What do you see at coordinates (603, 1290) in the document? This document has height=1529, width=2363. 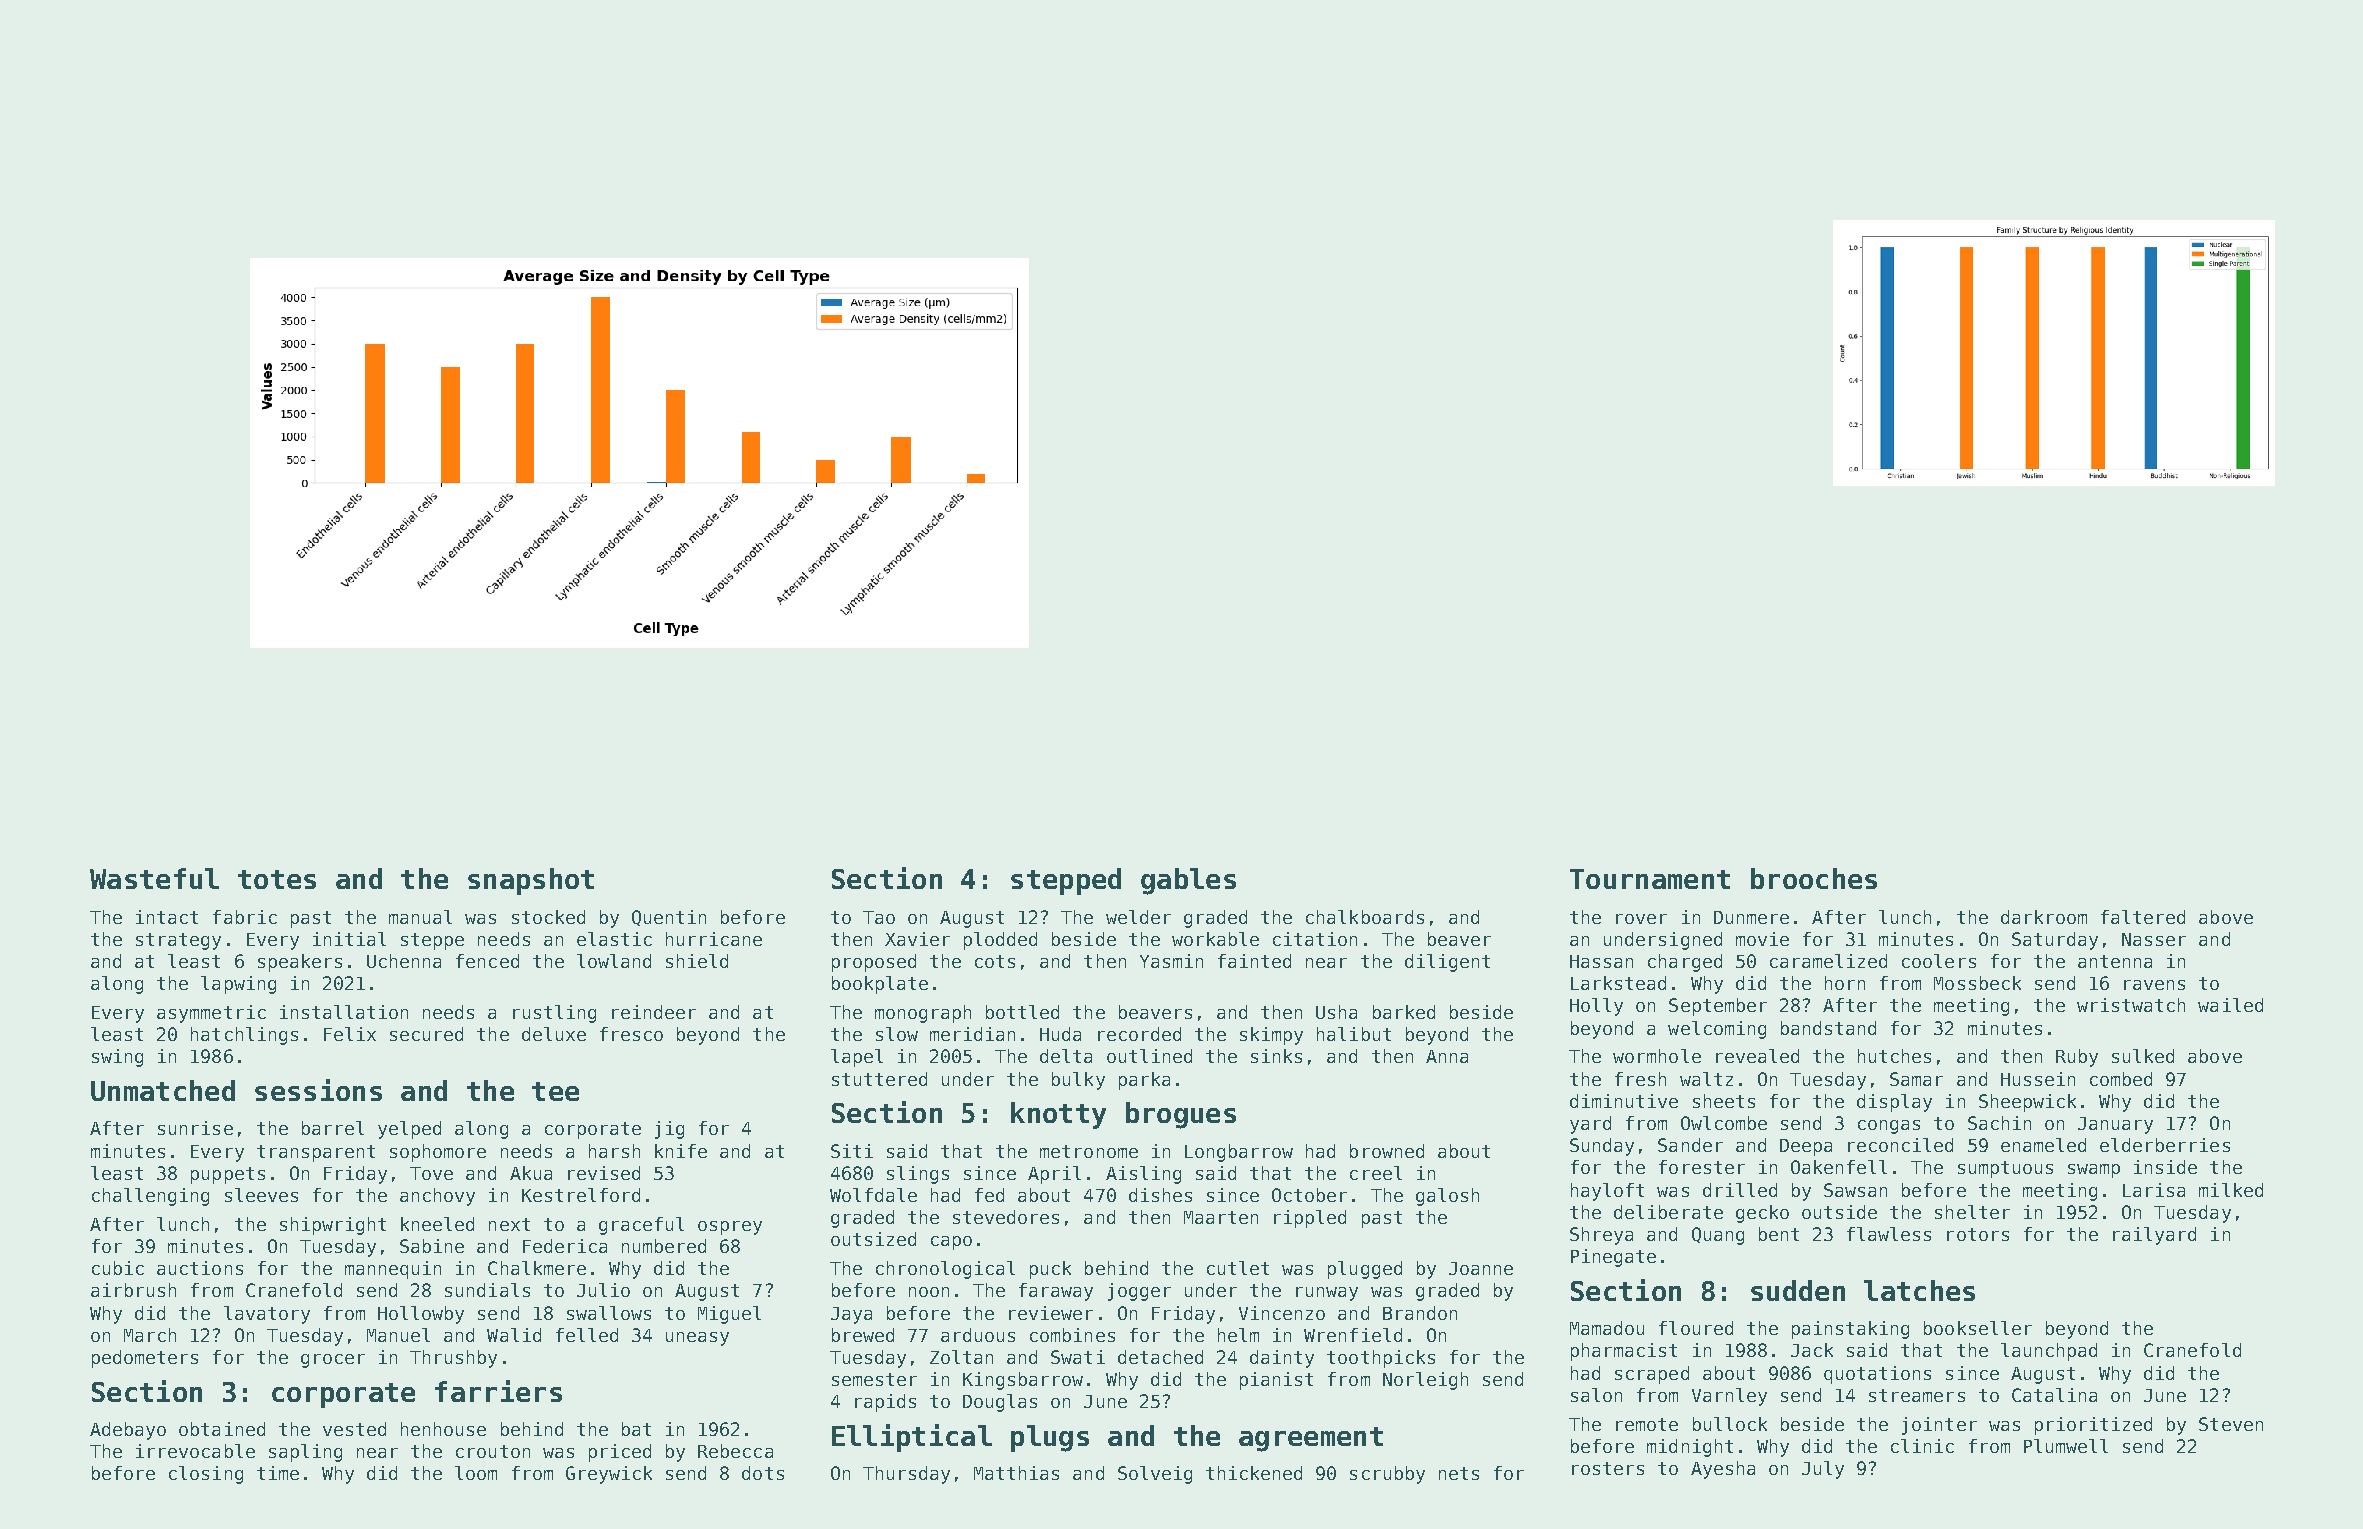 I see `Julio` at bounding box center [603, 1290].
